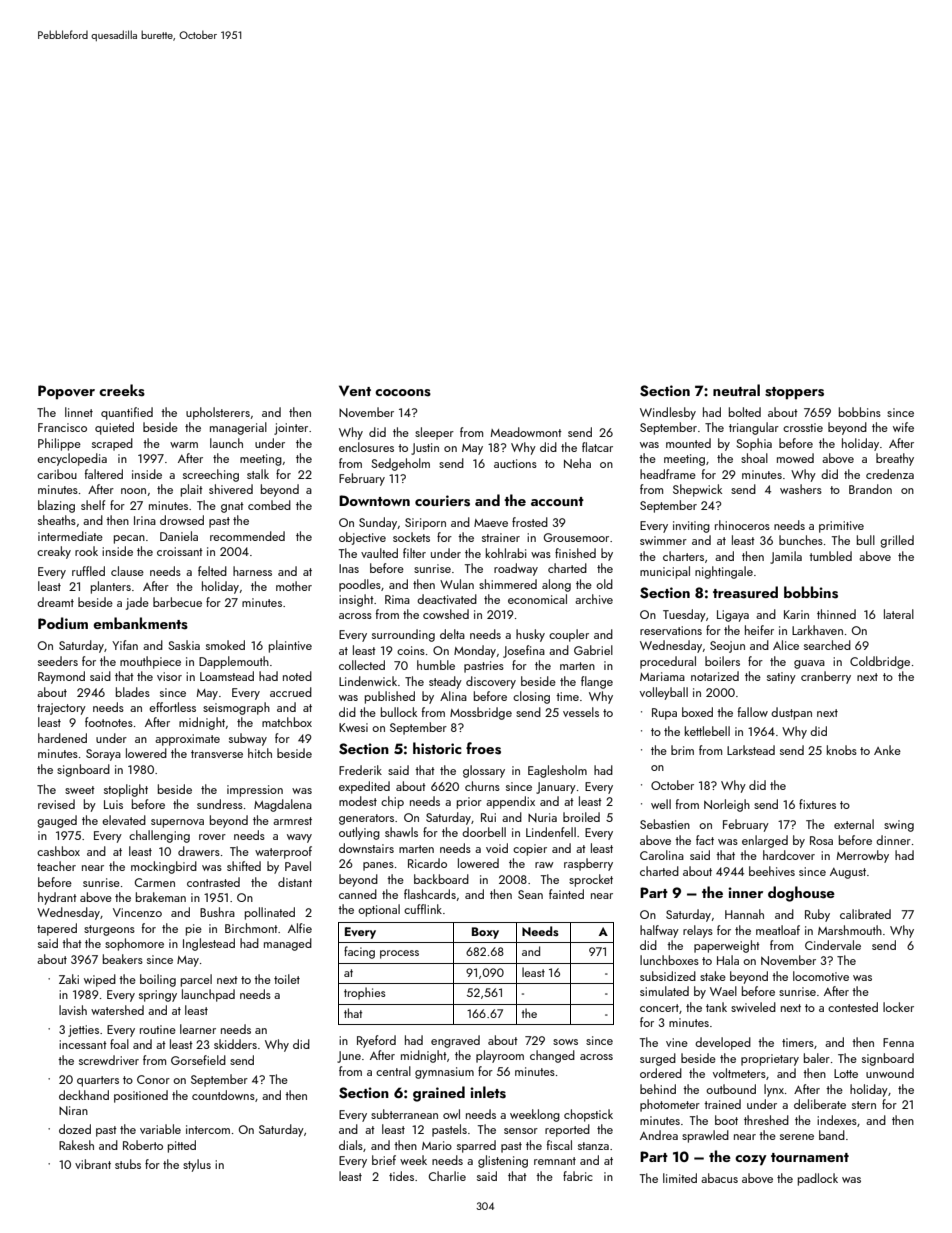 Image resolution: width=952 pixels, height=1233 pixels. What do you see at coordinates (197, 1165) in the screenshot?
I see `stylus` at bounding box center [197, 1165].
